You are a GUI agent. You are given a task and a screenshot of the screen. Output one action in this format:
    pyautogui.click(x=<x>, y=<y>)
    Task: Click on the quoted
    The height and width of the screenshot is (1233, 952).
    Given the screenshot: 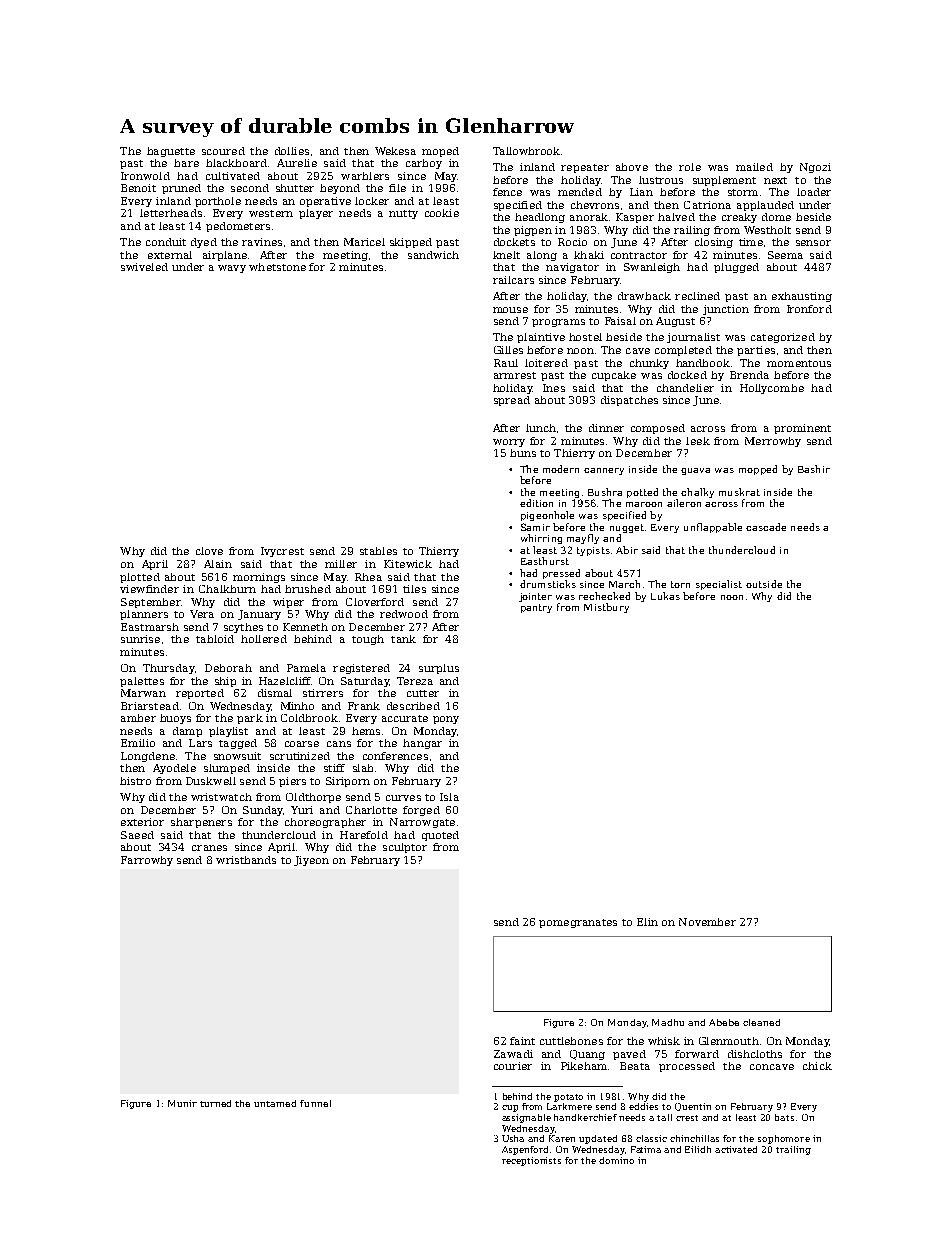 What is the action you would take?
    pyautogui.click(x=440, y=836)
